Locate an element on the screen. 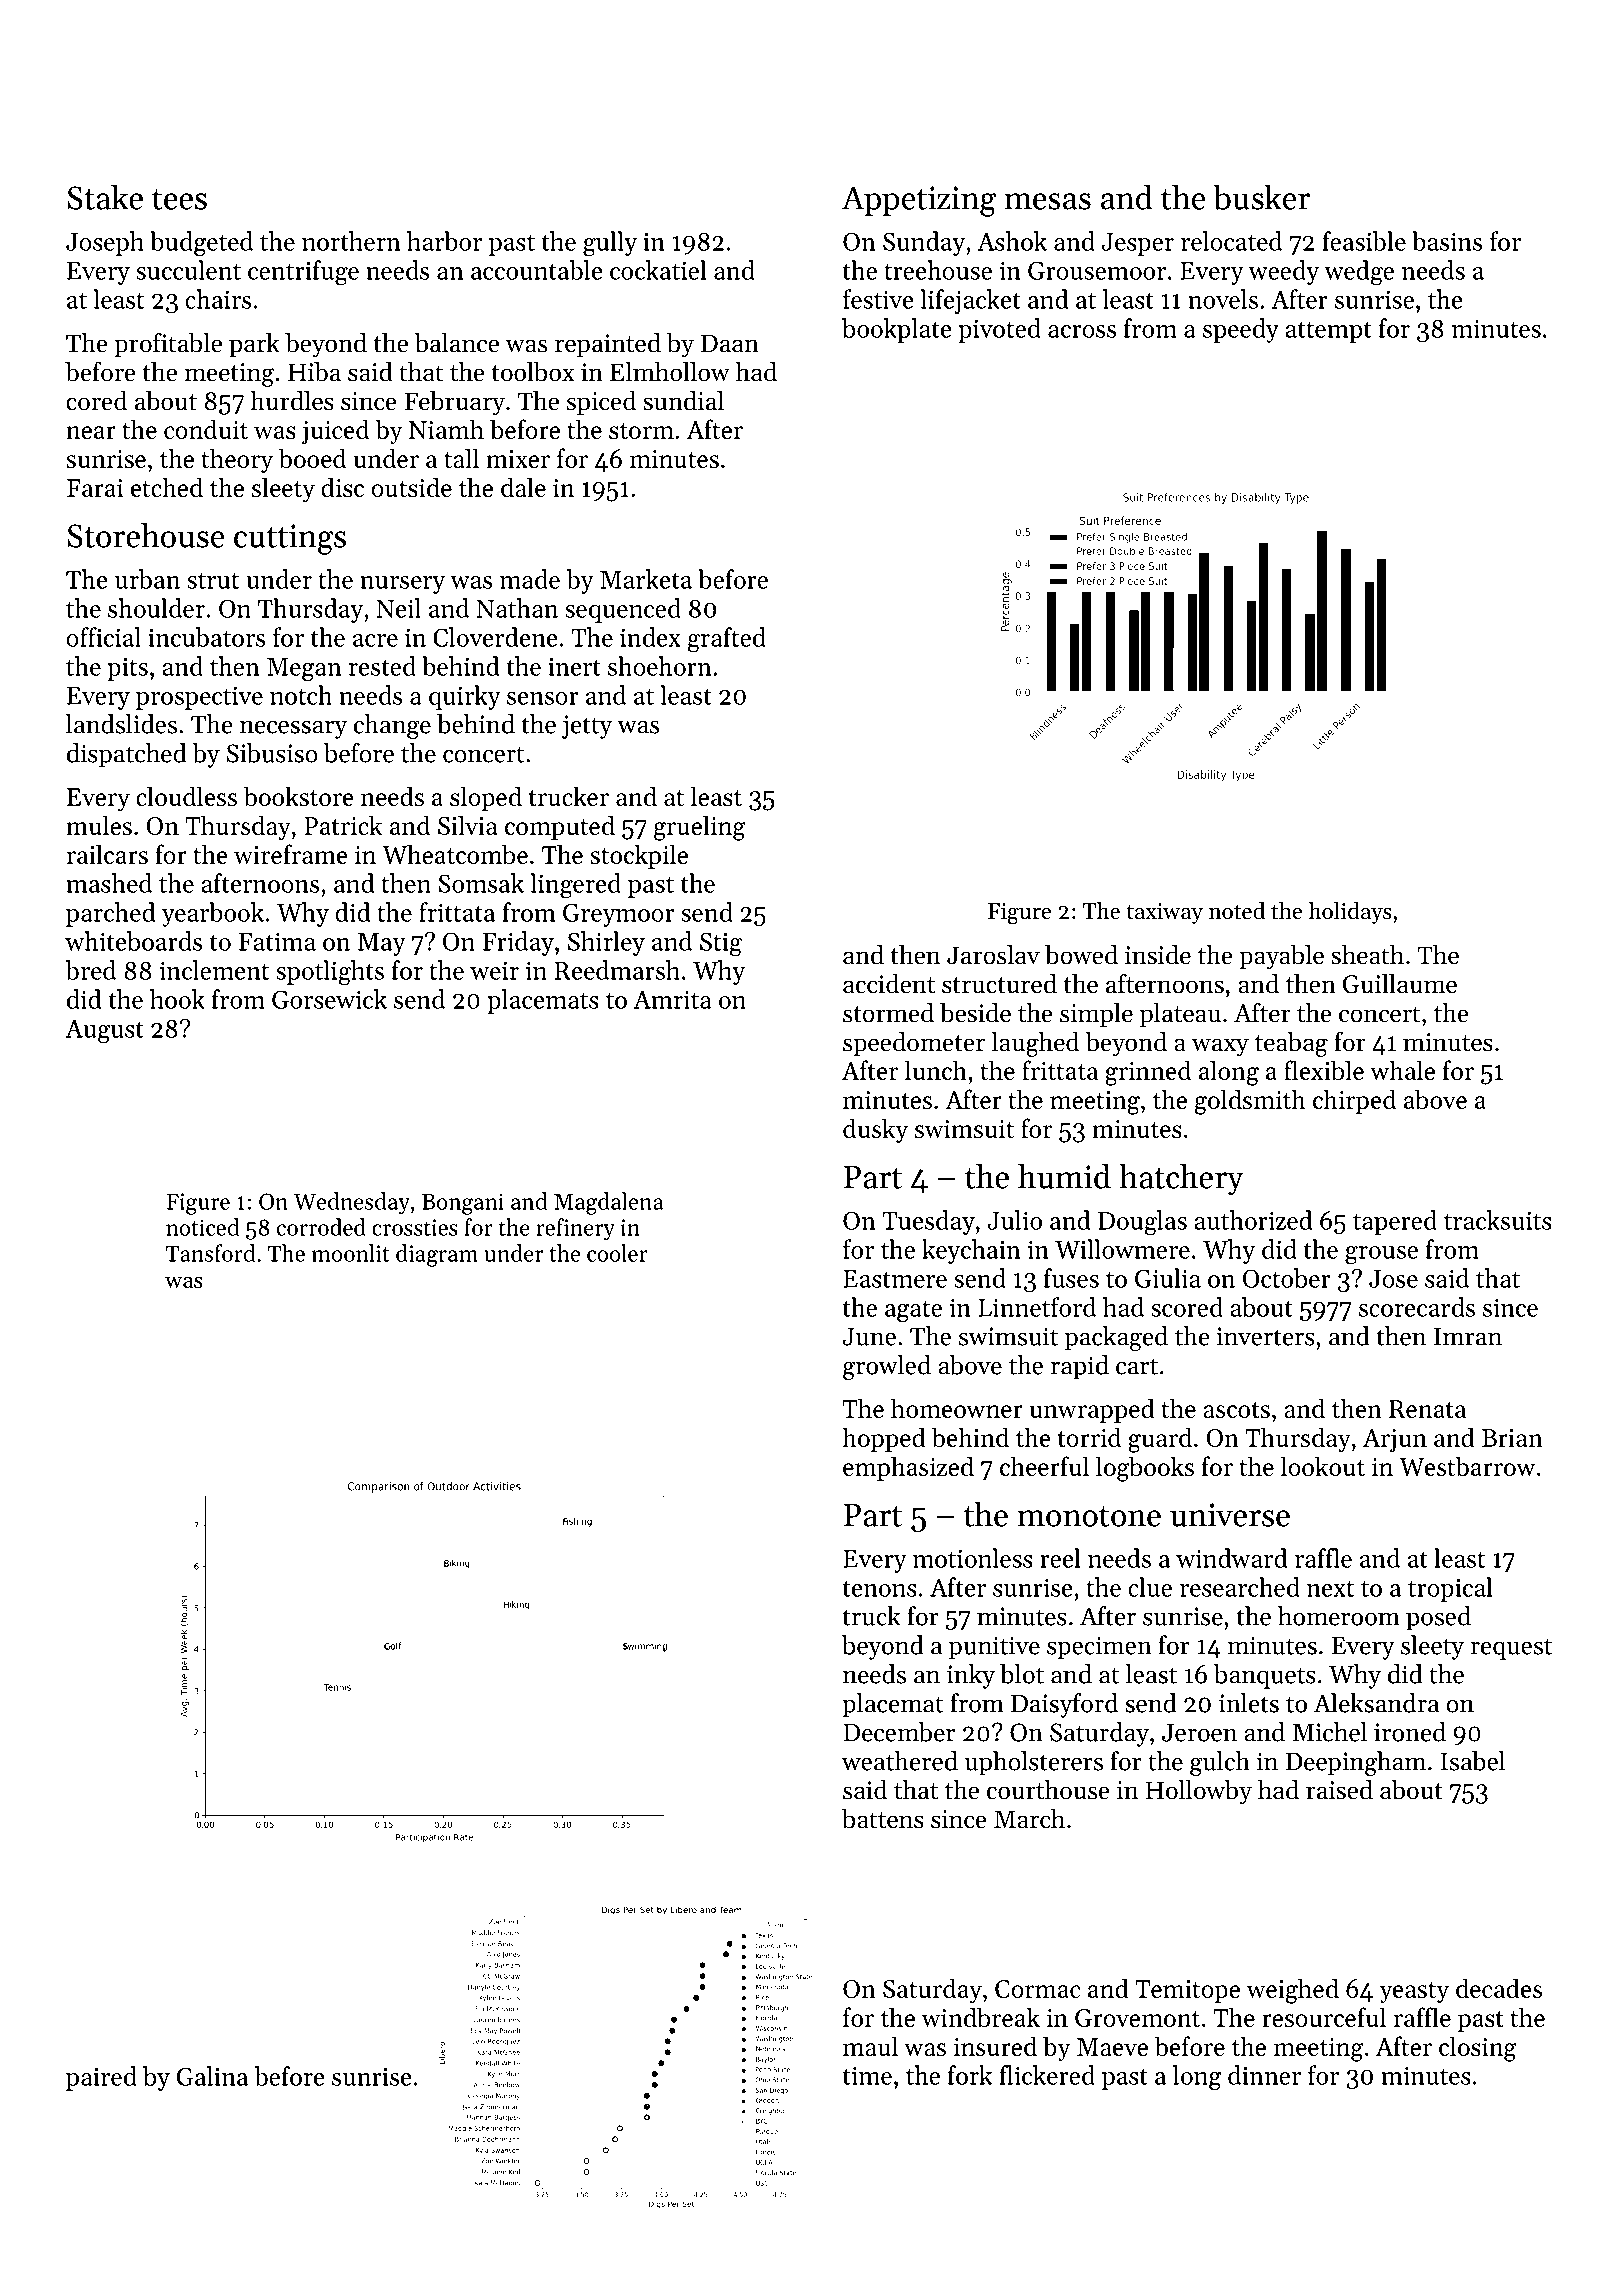 Image resolution: width=1620 pixels, height=2292 pixels. Stake is located at coordinates (105, 197).
